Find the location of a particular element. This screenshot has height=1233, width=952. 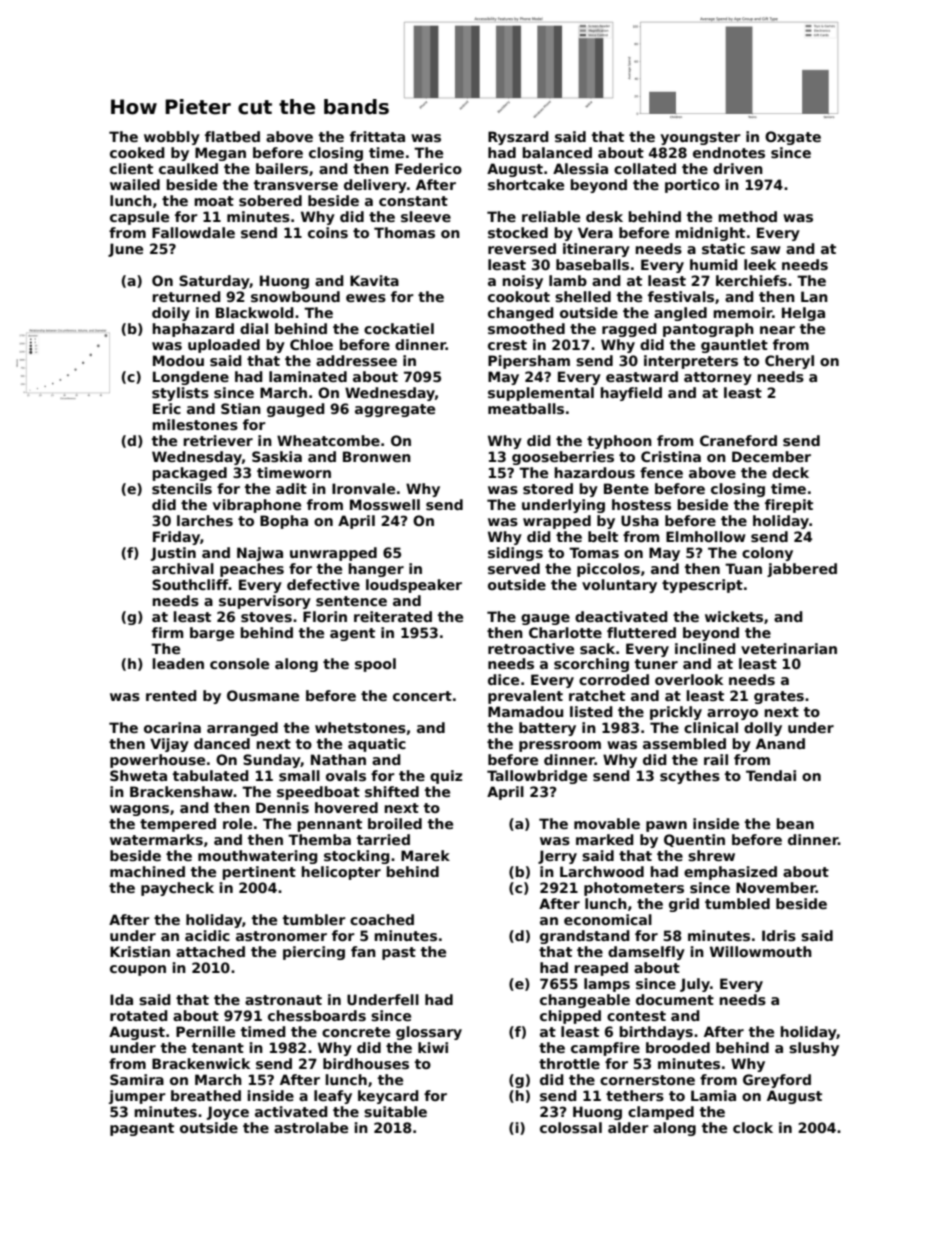

itinerary is located at coordinates (596, 250).
